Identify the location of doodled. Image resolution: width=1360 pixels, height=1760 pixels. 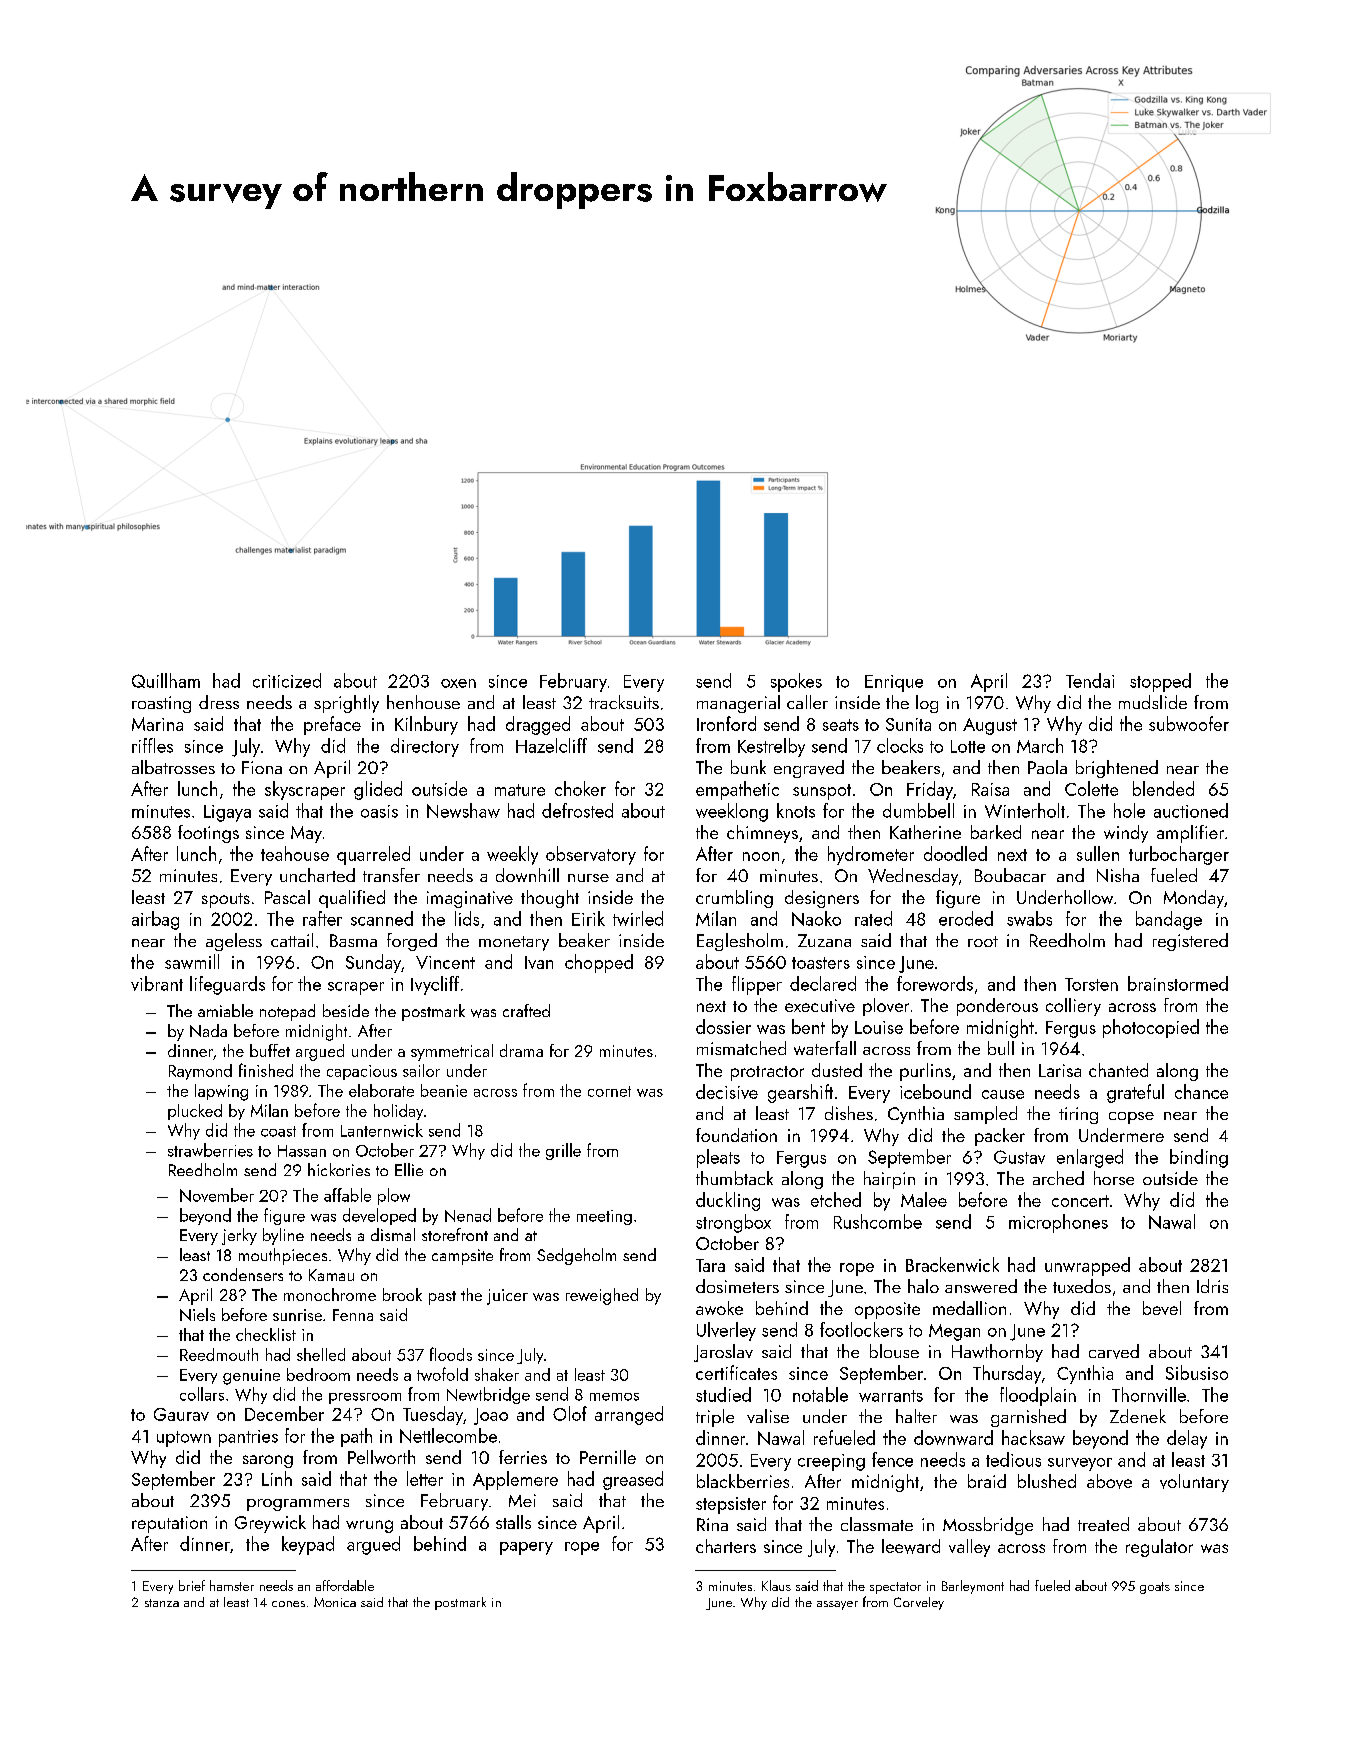
(955, 853).
